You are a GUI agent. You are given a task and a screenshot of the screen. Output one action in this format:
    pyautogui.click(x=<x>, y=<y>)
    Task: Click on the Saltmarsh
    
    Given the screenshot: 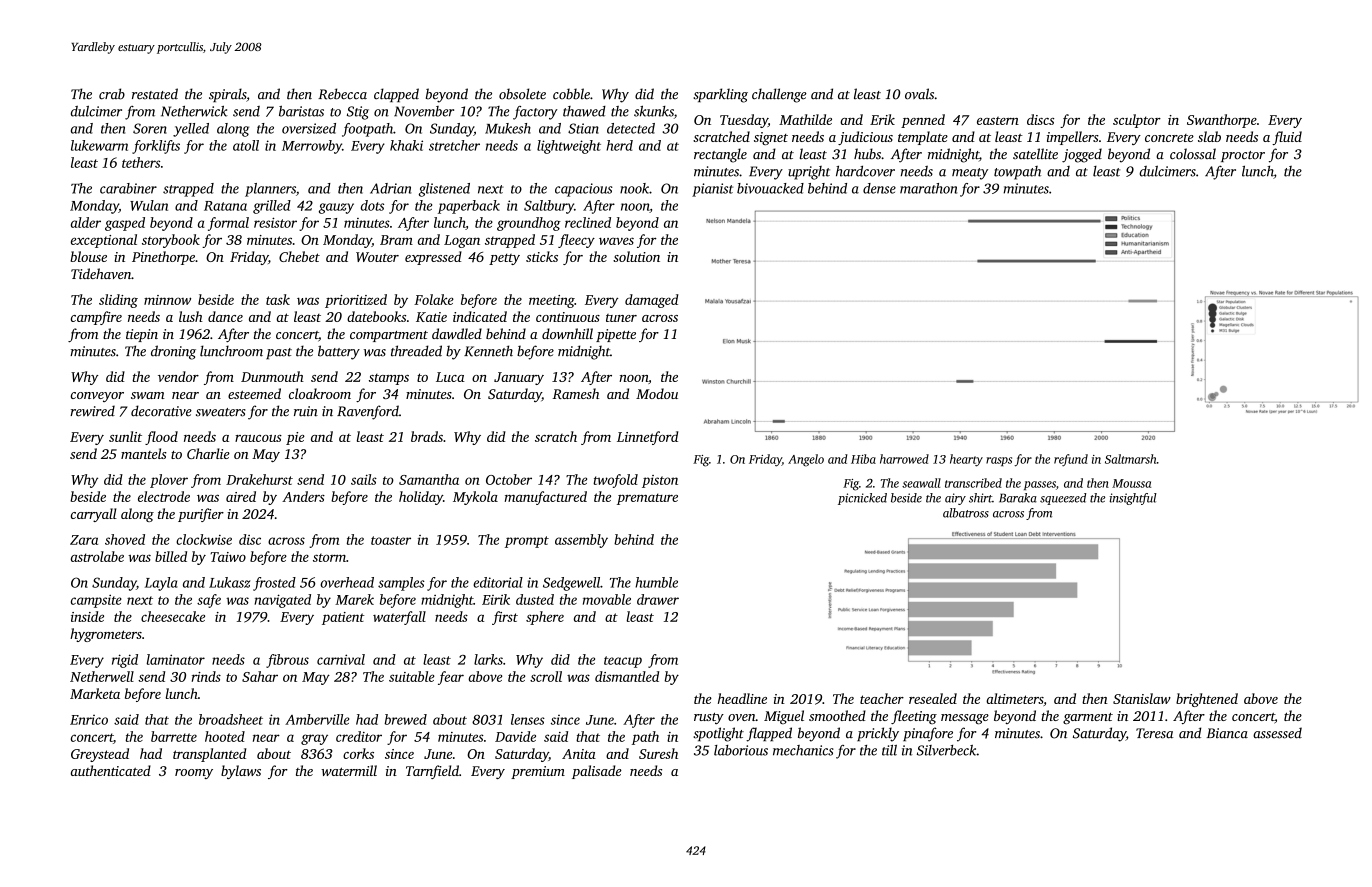 What is the action you would take?
    pyautogui.click(x=1130, y=459)
